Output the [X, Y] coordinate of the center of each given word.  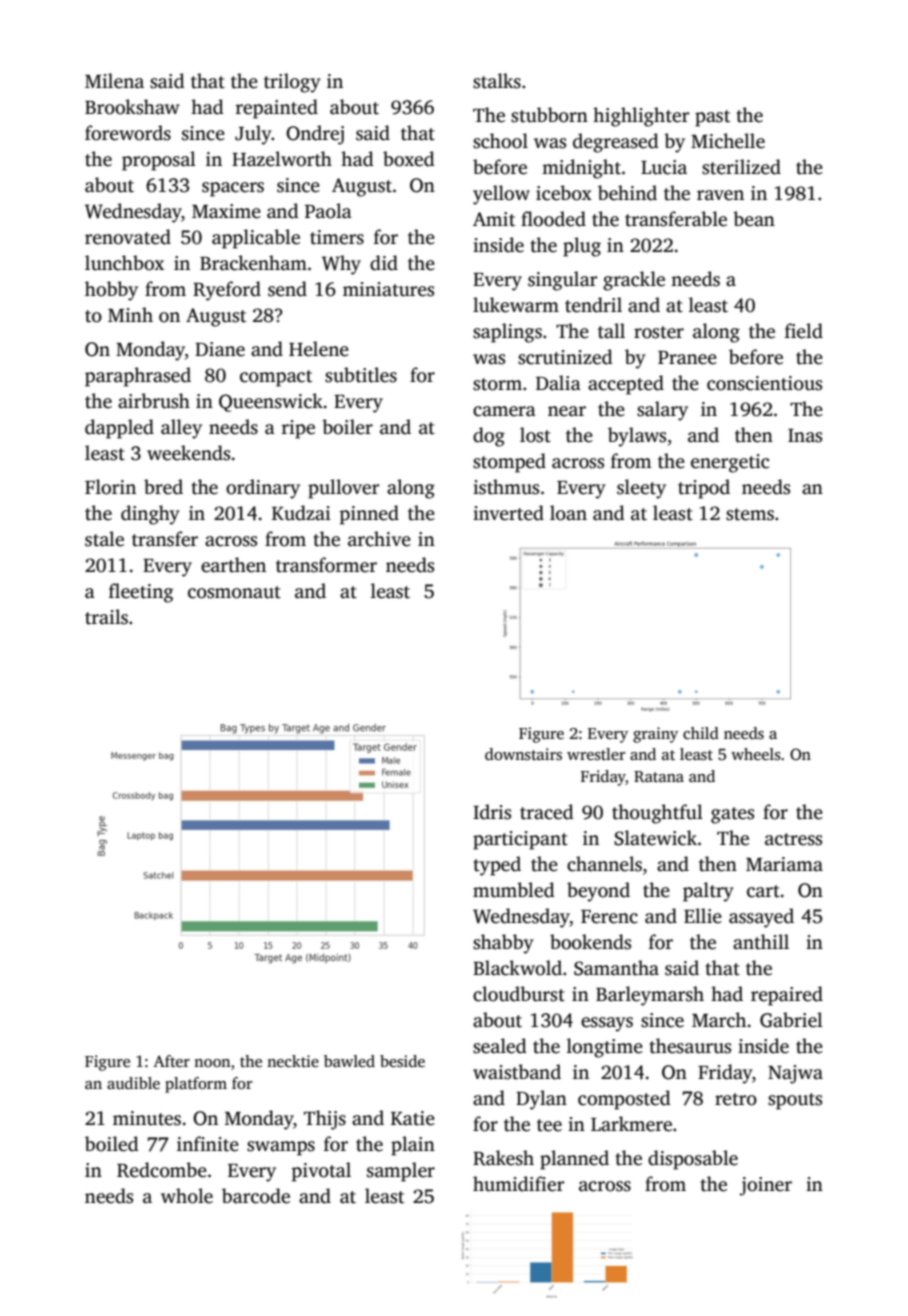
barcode [256, 1196]
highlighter [641, 117]
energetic [730, 463]
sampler [401, 1172]
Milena [114, 81]
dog [489, 437]
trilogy [292, 83]
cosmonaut [234, 592]
